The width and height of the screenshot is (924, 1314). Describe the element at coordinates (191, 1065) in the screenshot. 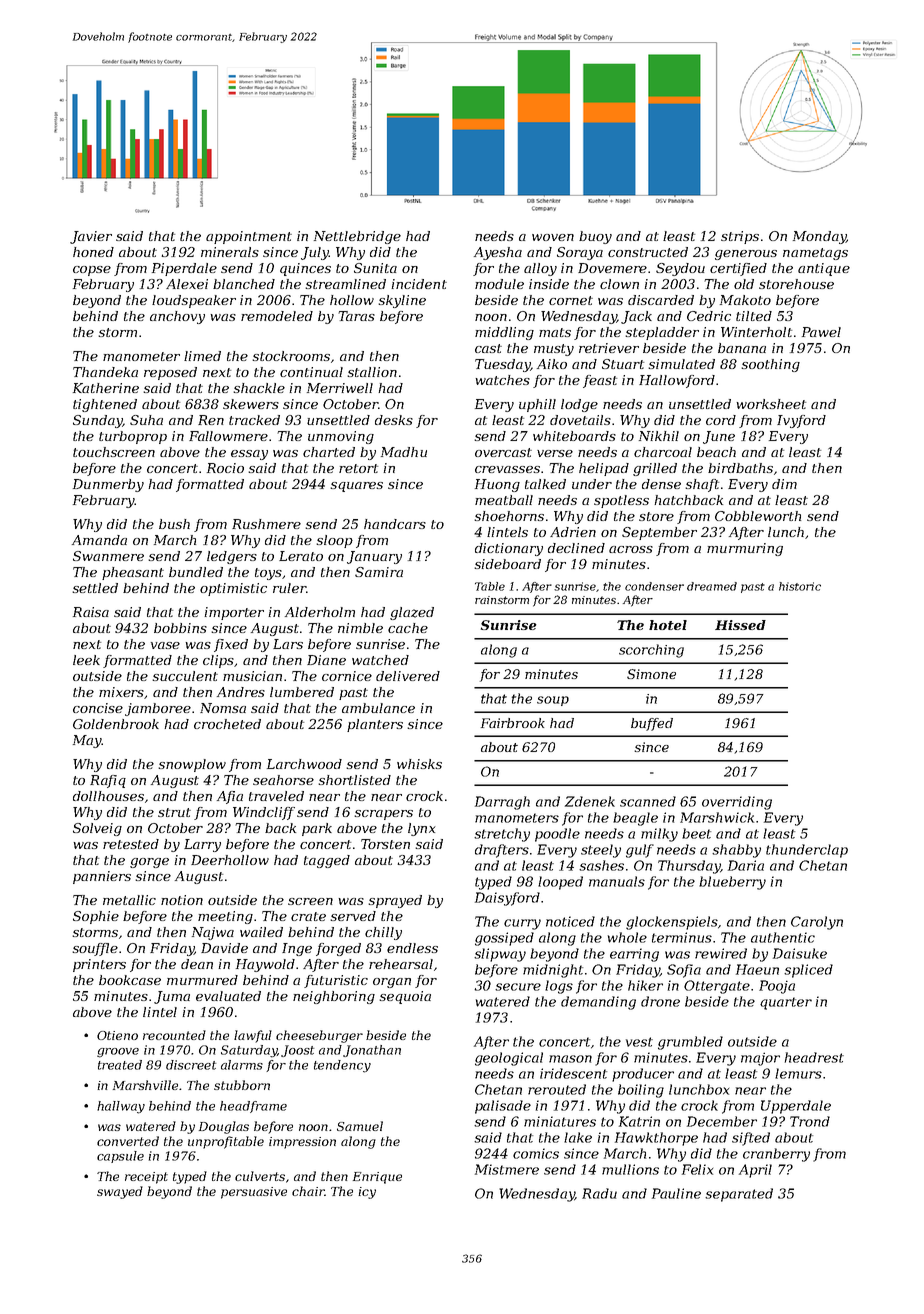

I see `discreet` at that location.
